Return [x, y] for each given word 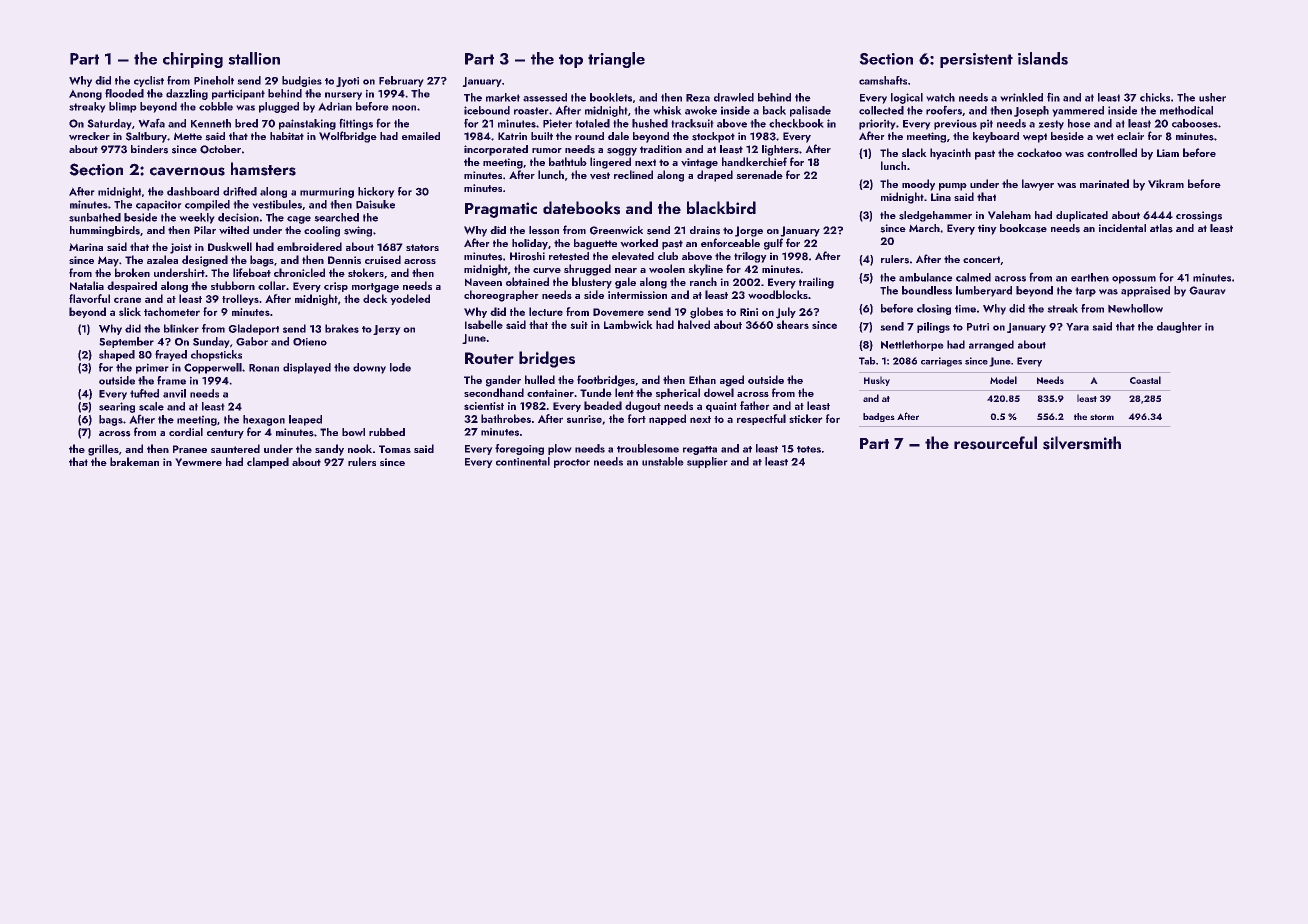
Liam [1168, 153]
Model [1003, 380]
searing [117, 407]
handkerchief [754, 161]
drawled [734, 97]
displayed [307, 368]
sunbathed [95, 217]
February [401, 81]
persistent [976, 60]
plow [559, 449]
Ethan [702, 379]
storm [1102, 417]
